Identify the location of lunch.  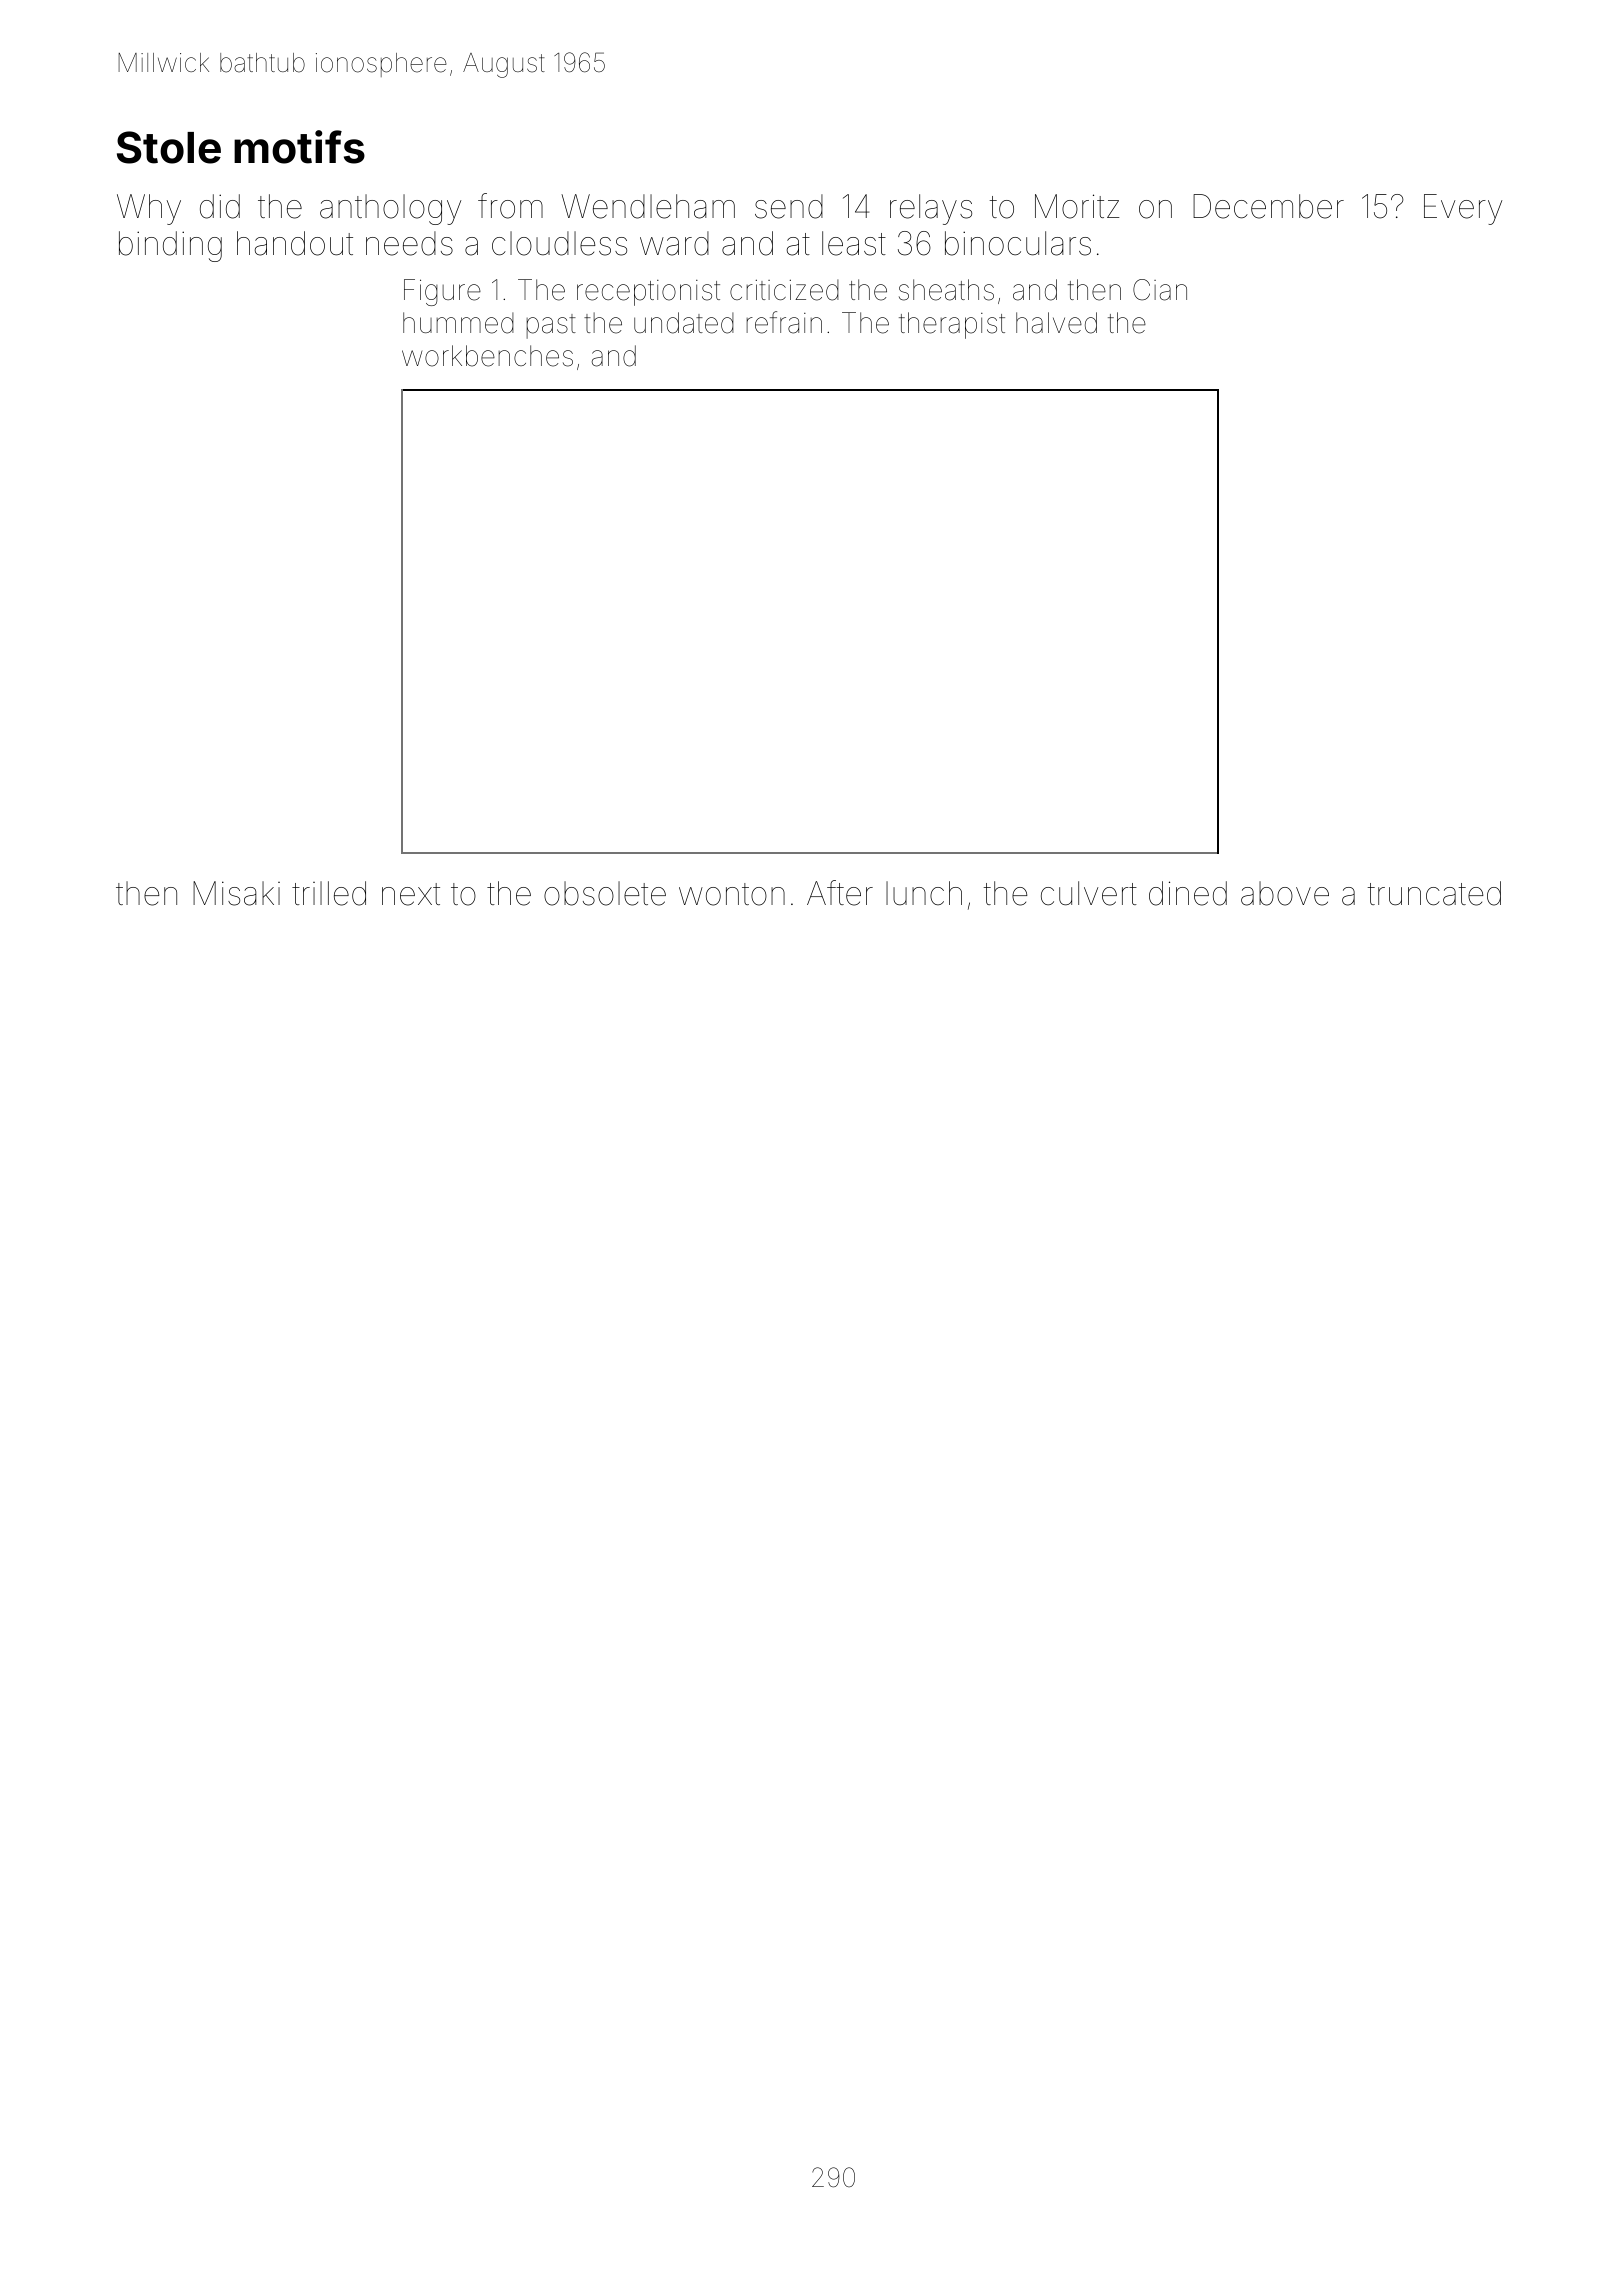
(924, 893).
